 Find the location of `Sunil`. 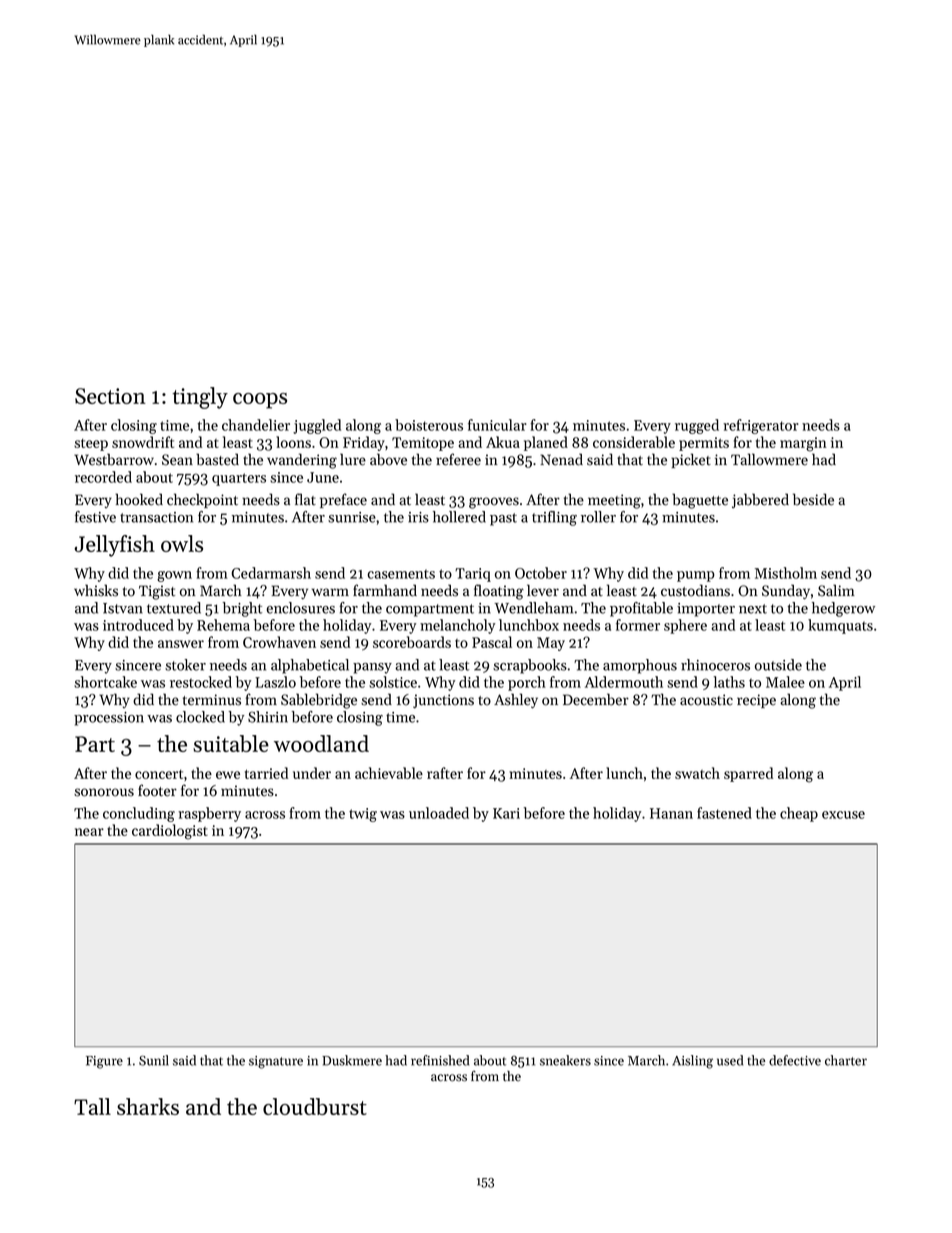

Sunil is located at coordinates (154, 1060).
